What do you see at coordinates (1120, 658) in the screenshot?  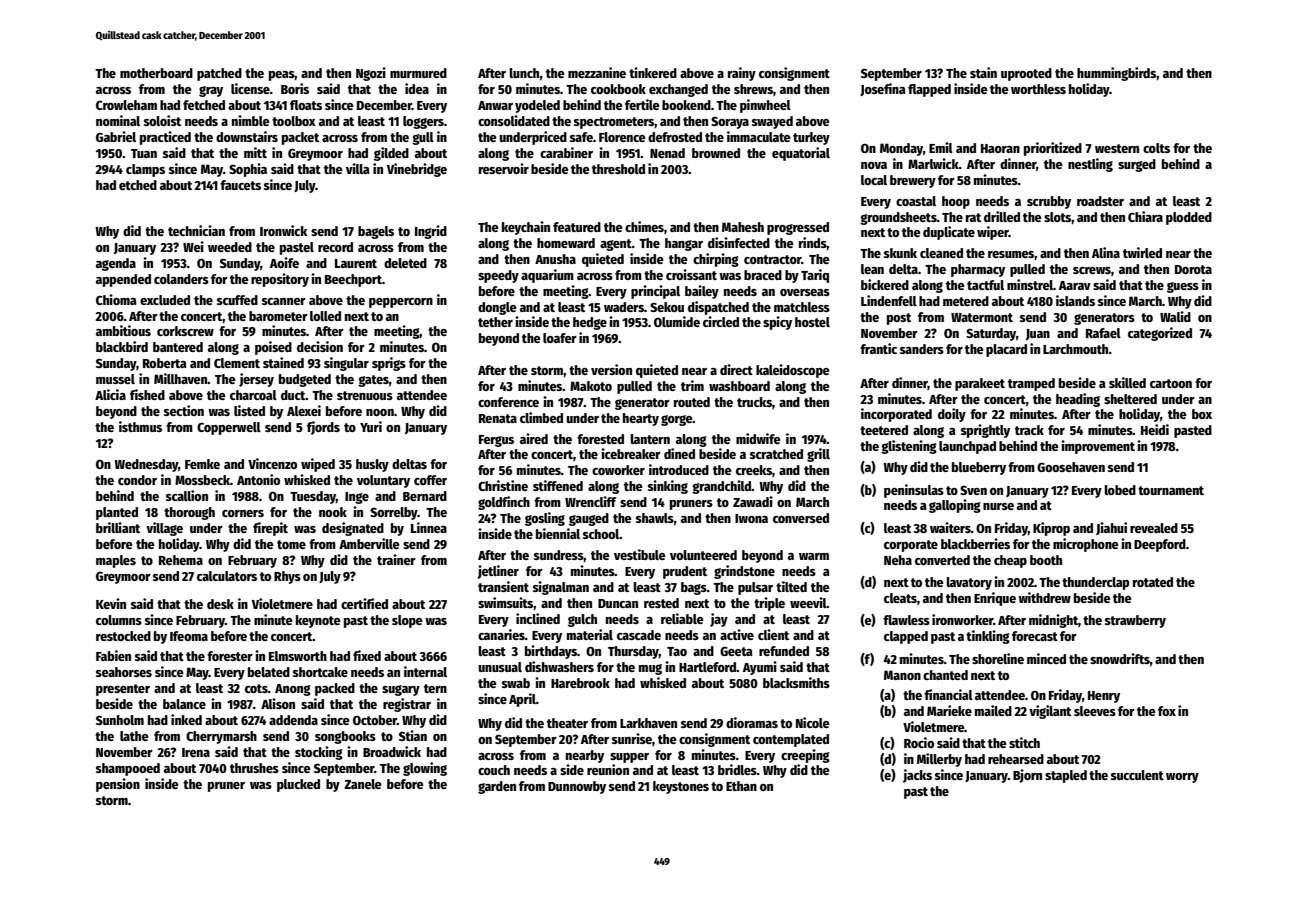 I see `snowdrifts` at bounding box center [1120, 658].
